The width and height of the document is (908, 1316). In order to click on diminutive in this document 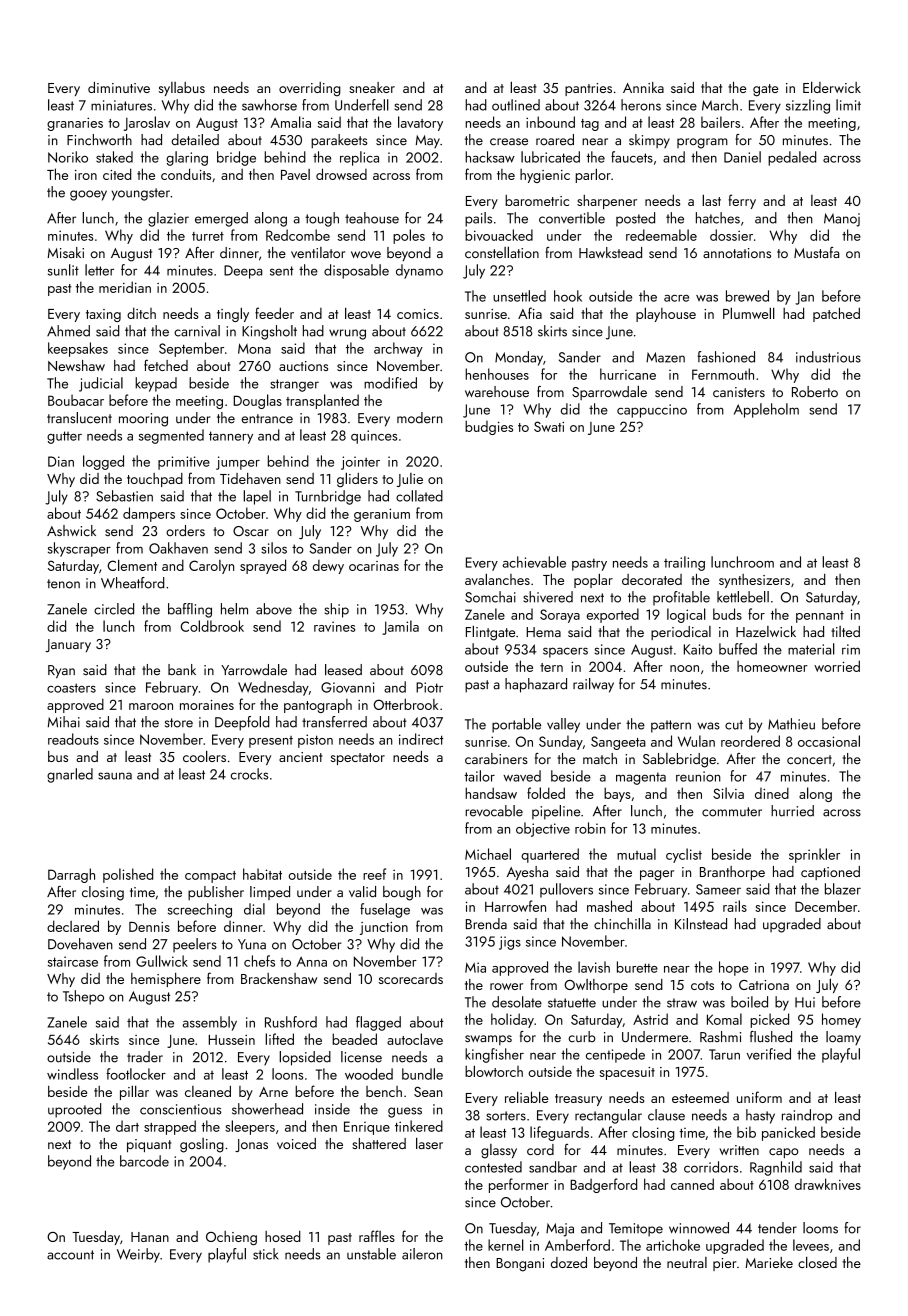, I will do `click(119, 87)`.
